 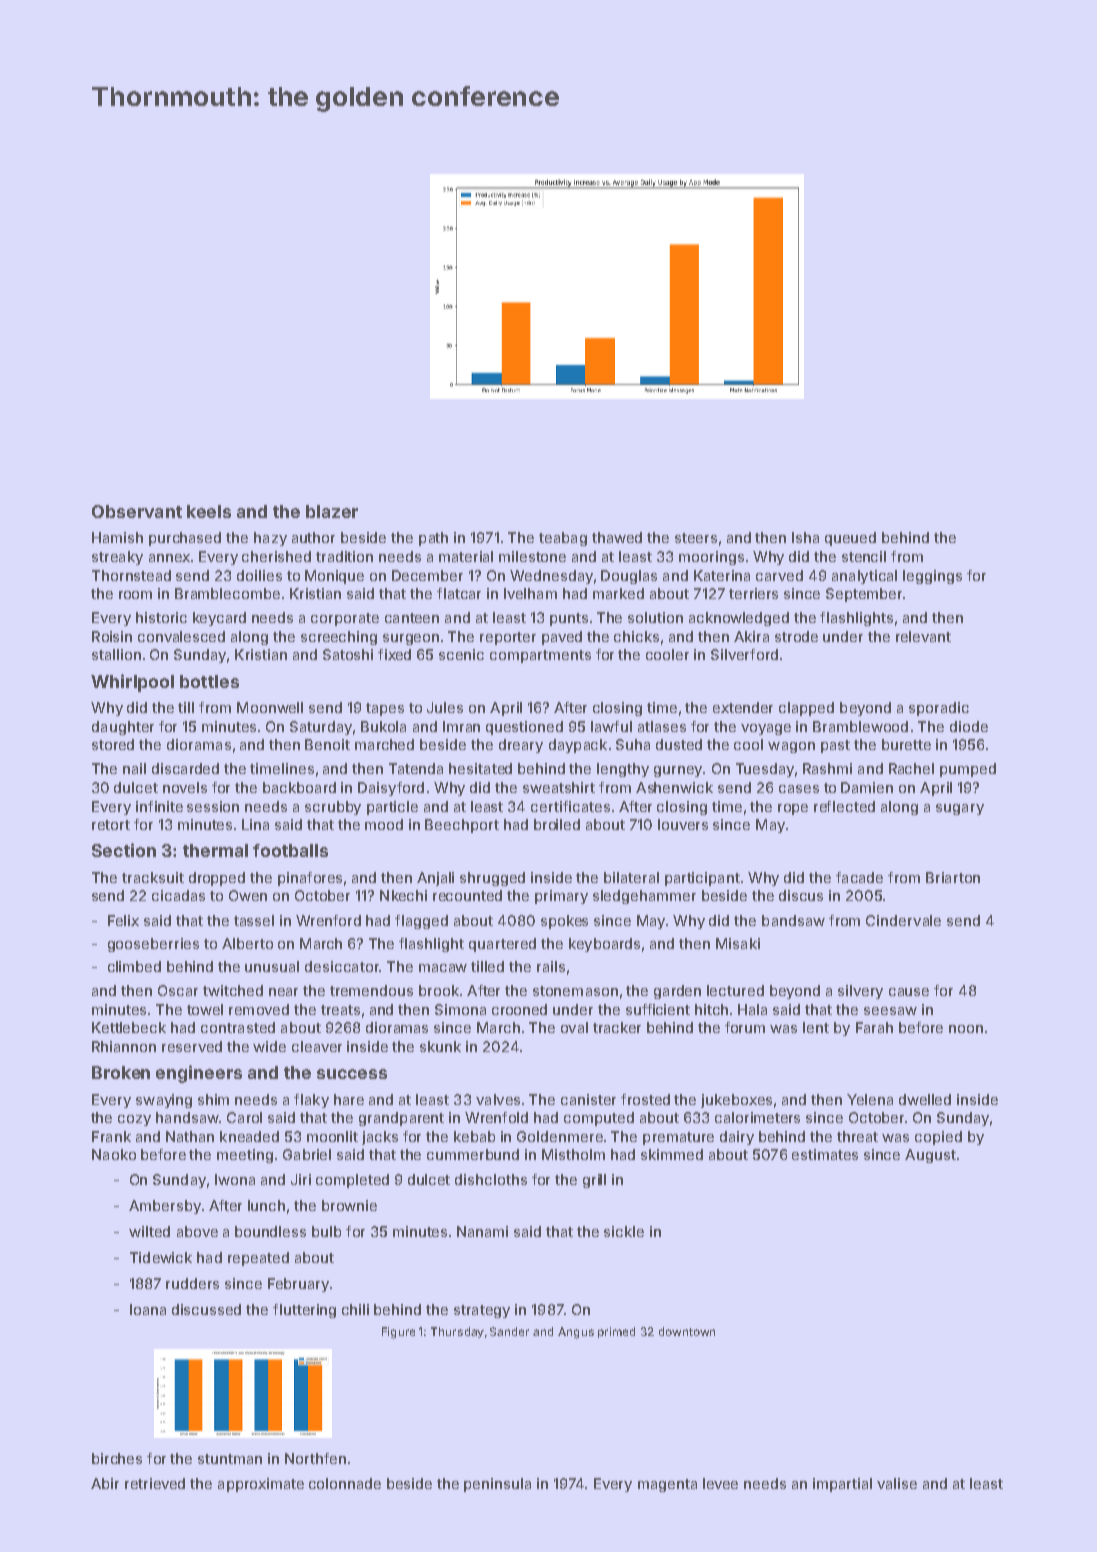 I want to click on valise, so click(x=897, y=1483).
